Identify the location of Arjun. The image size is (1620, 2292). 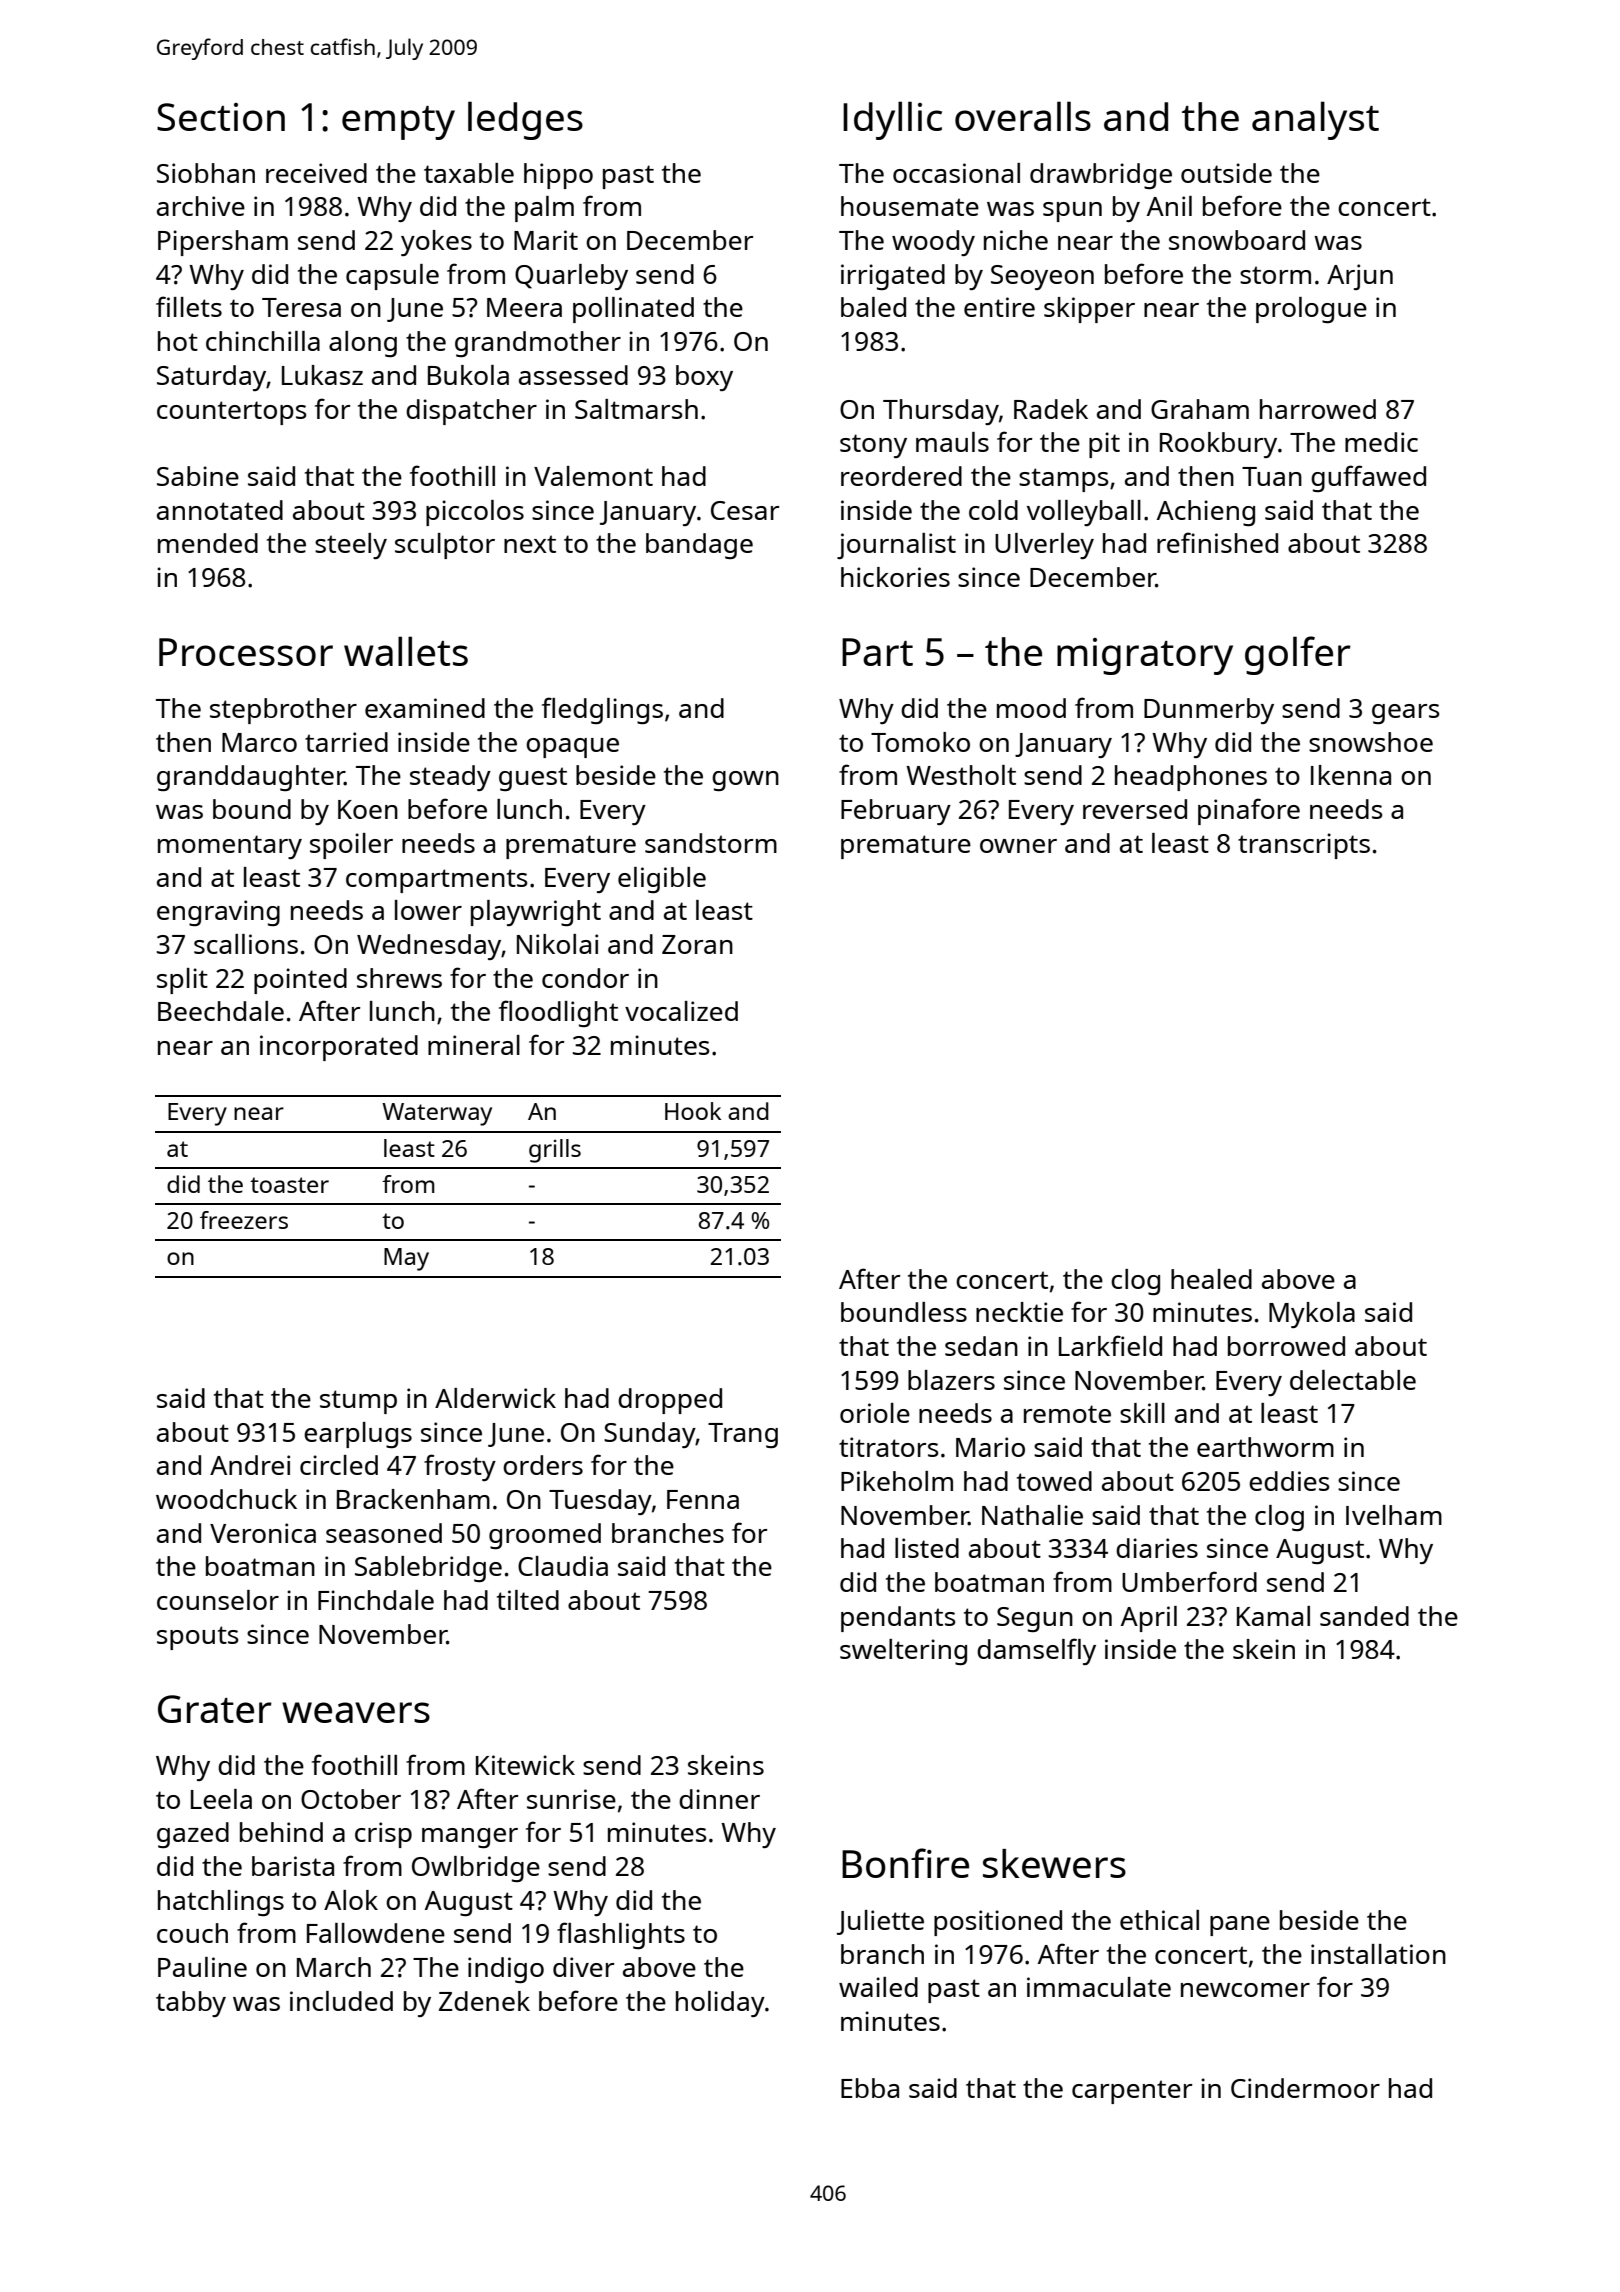
(1360, 277).
